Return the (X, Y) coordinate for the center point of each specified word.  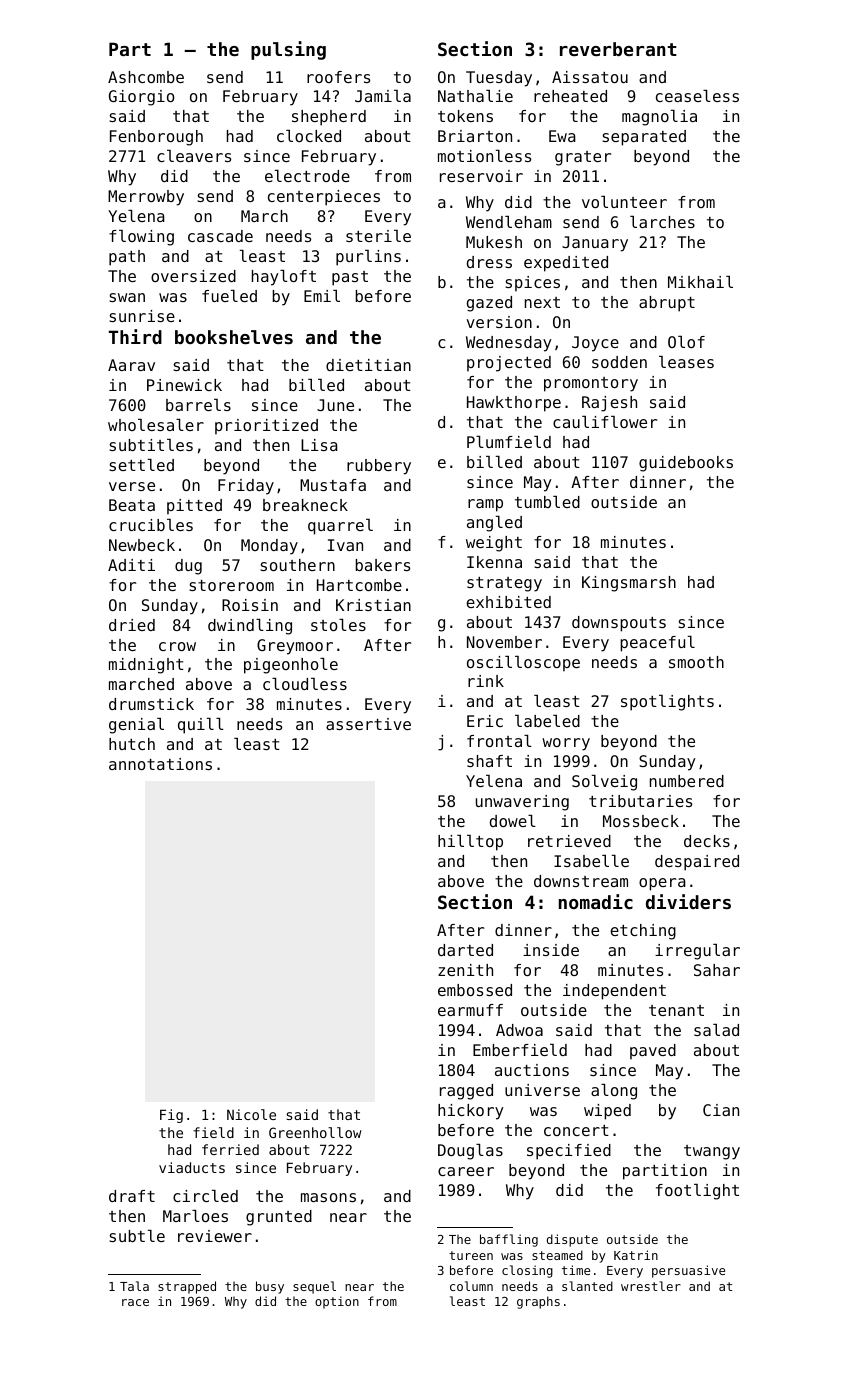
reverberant (618, 49)
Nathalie (475, 96)
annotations (160, 764)
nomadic (596, 901)
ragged (466, 1092)
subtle (137, 1236)
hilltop (470, 843)
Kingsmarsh (629, 584)
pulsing (288, 50)
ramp (485, 505)
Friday (246, 487)
